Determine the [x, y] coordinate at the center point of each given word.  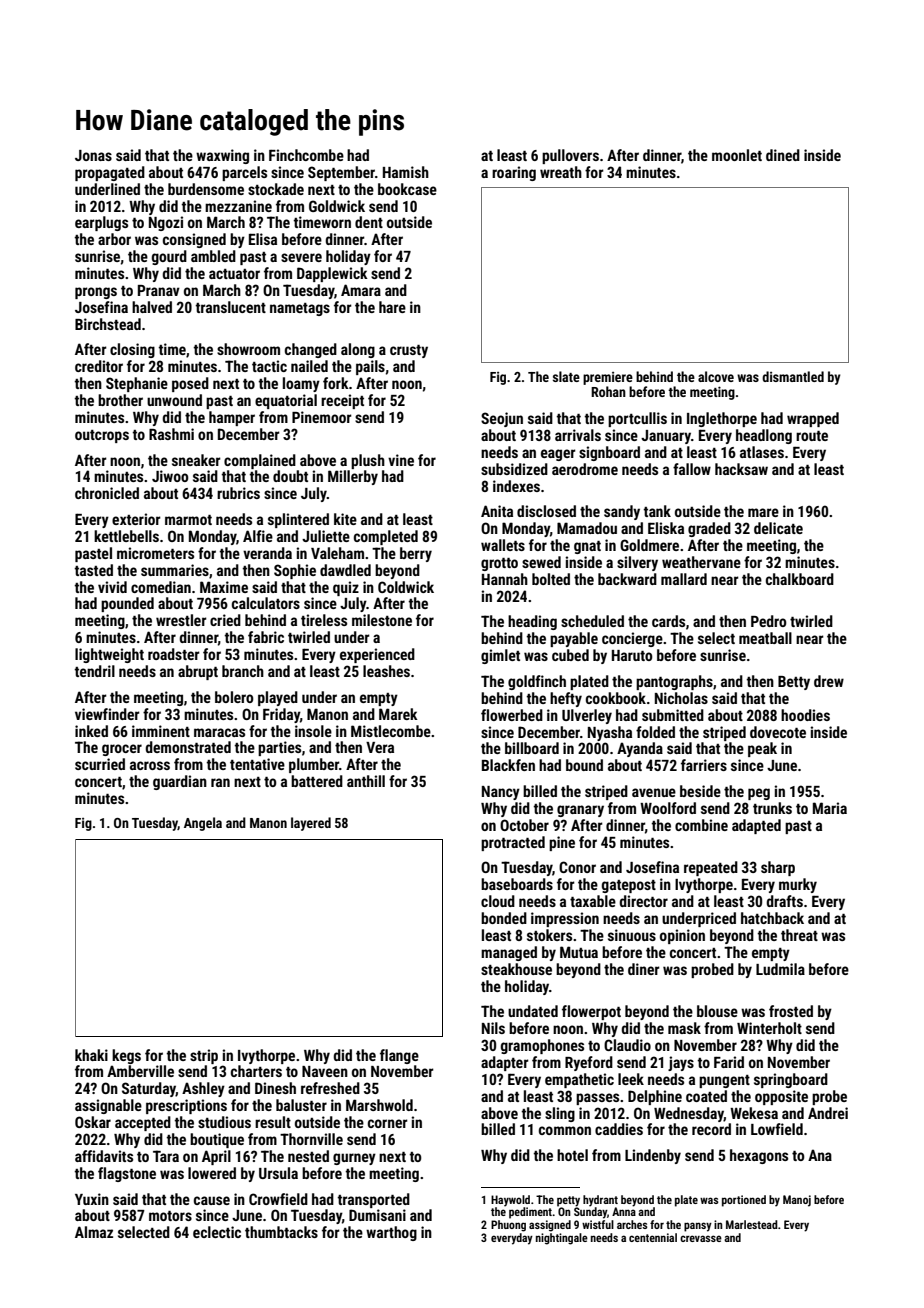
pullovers [570, 156]
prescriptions [186, 1106]
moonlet [737, 155]
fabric [266, 637]
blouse [717, 1011]
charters [256, 1071]
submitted [673, 715]
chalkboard [800, 579]
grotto [499, 564]
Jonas [93, 155]
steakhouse [516, 969]
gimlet [500, 656]
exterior [136, 519]
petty [568, 1201]
